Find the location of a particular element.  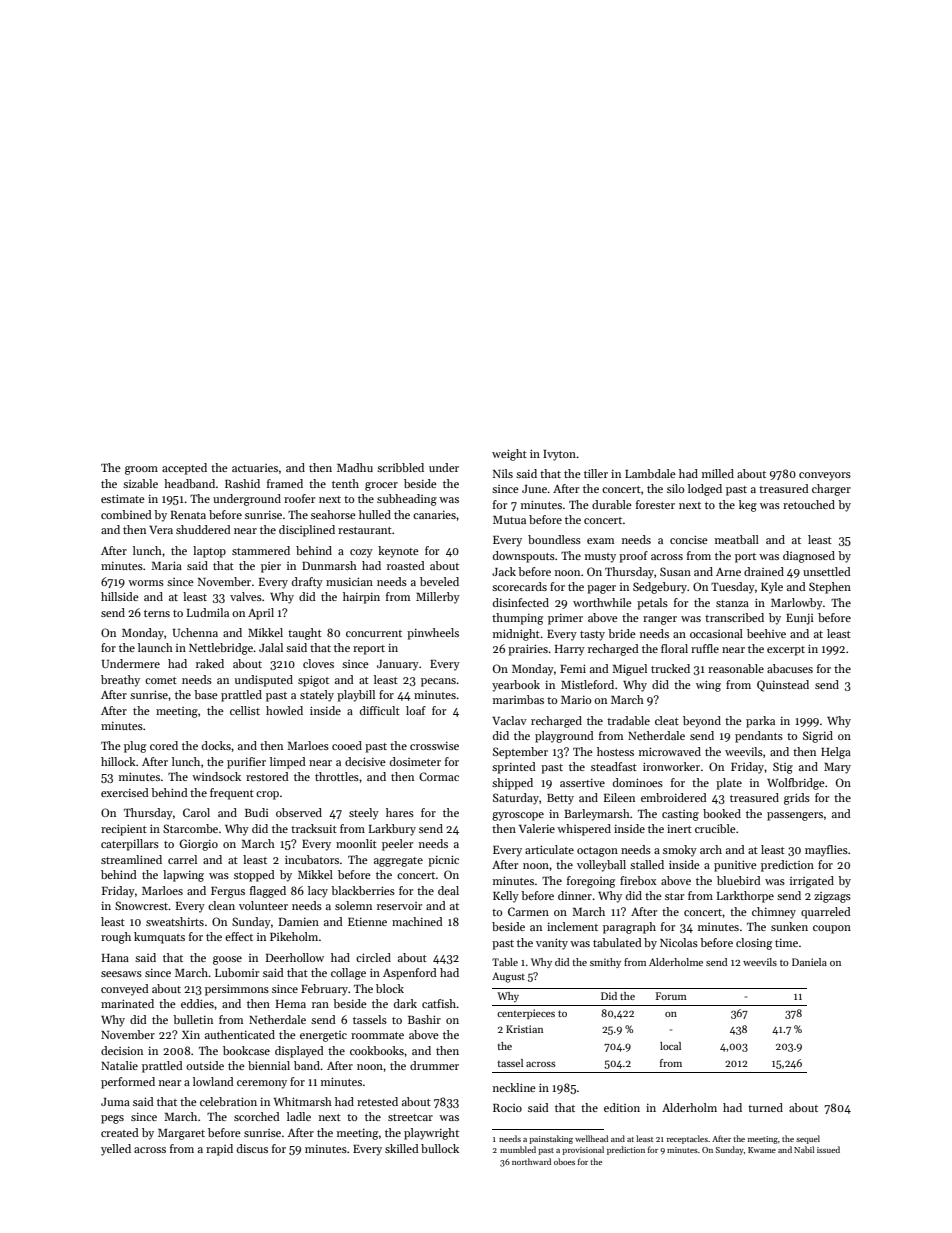

drafty is located at coordinates (307, 583).
